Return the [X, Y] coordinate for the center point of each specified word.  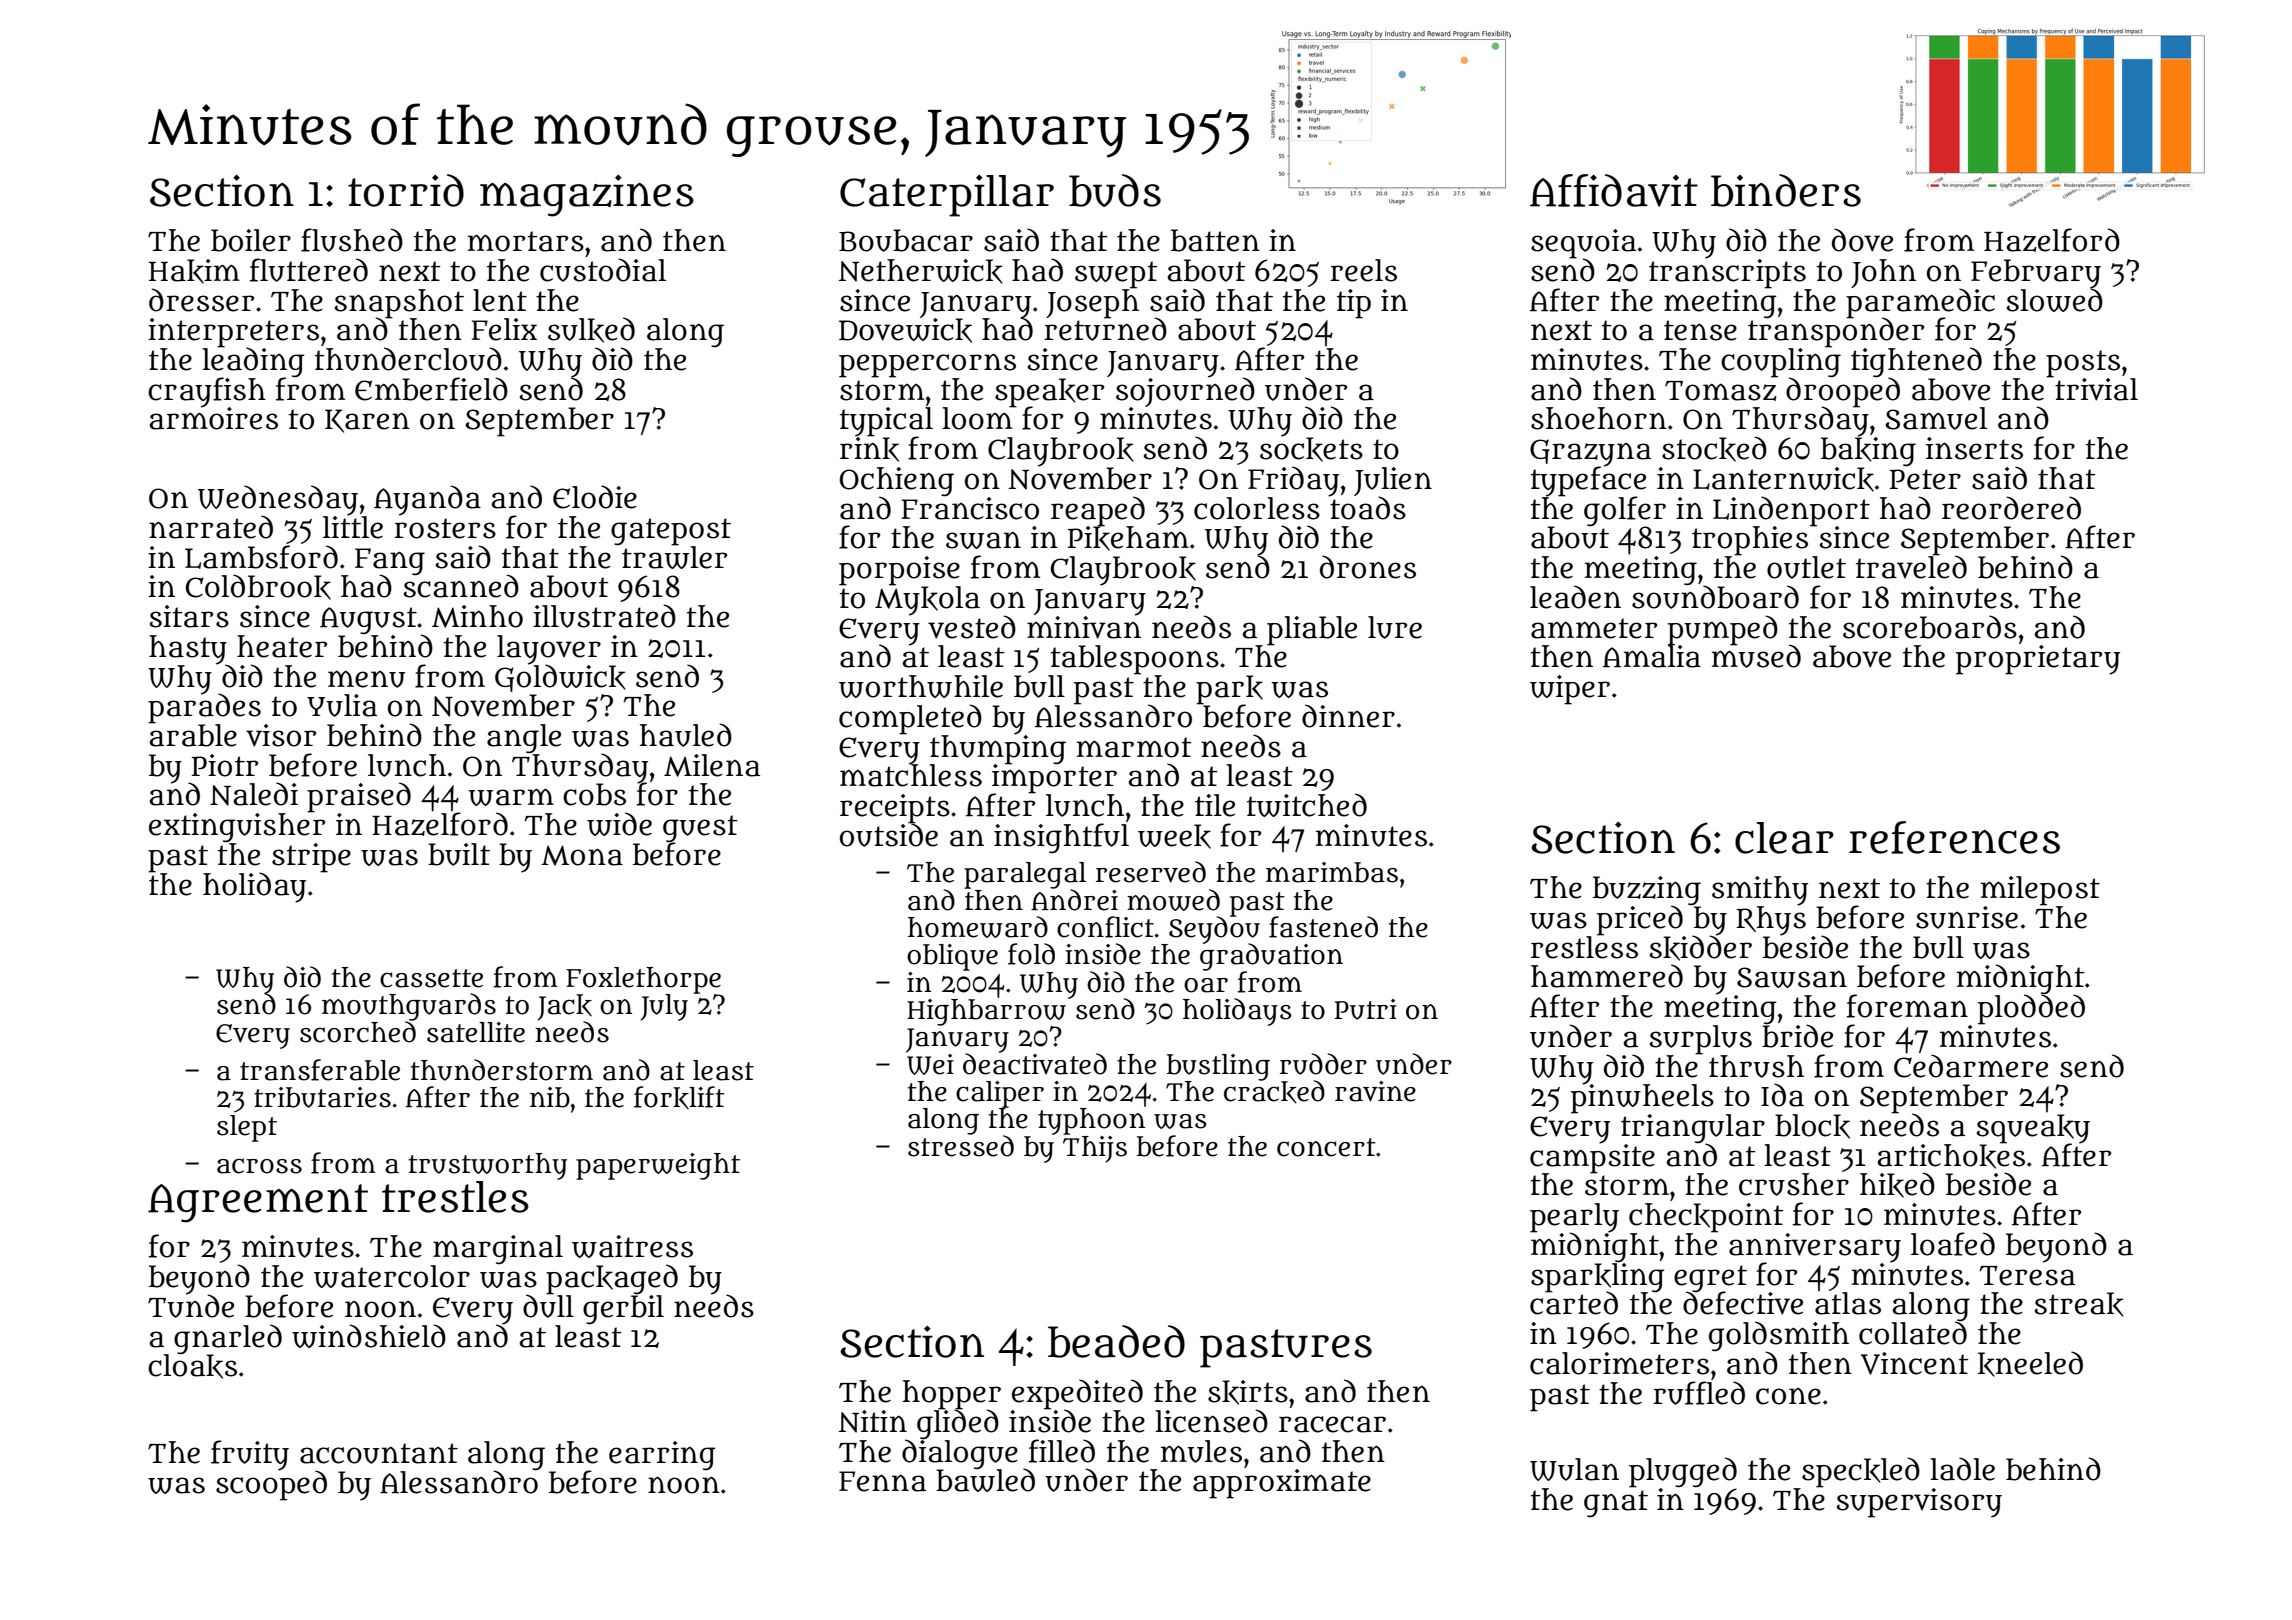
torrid [406, 190]
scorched [358, 1032]
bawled [985, 1480]
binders [1786, 190]
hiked [1897, 1185]
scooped [271, 1486]
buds [1115, 190]
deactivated [1035, 1064]
